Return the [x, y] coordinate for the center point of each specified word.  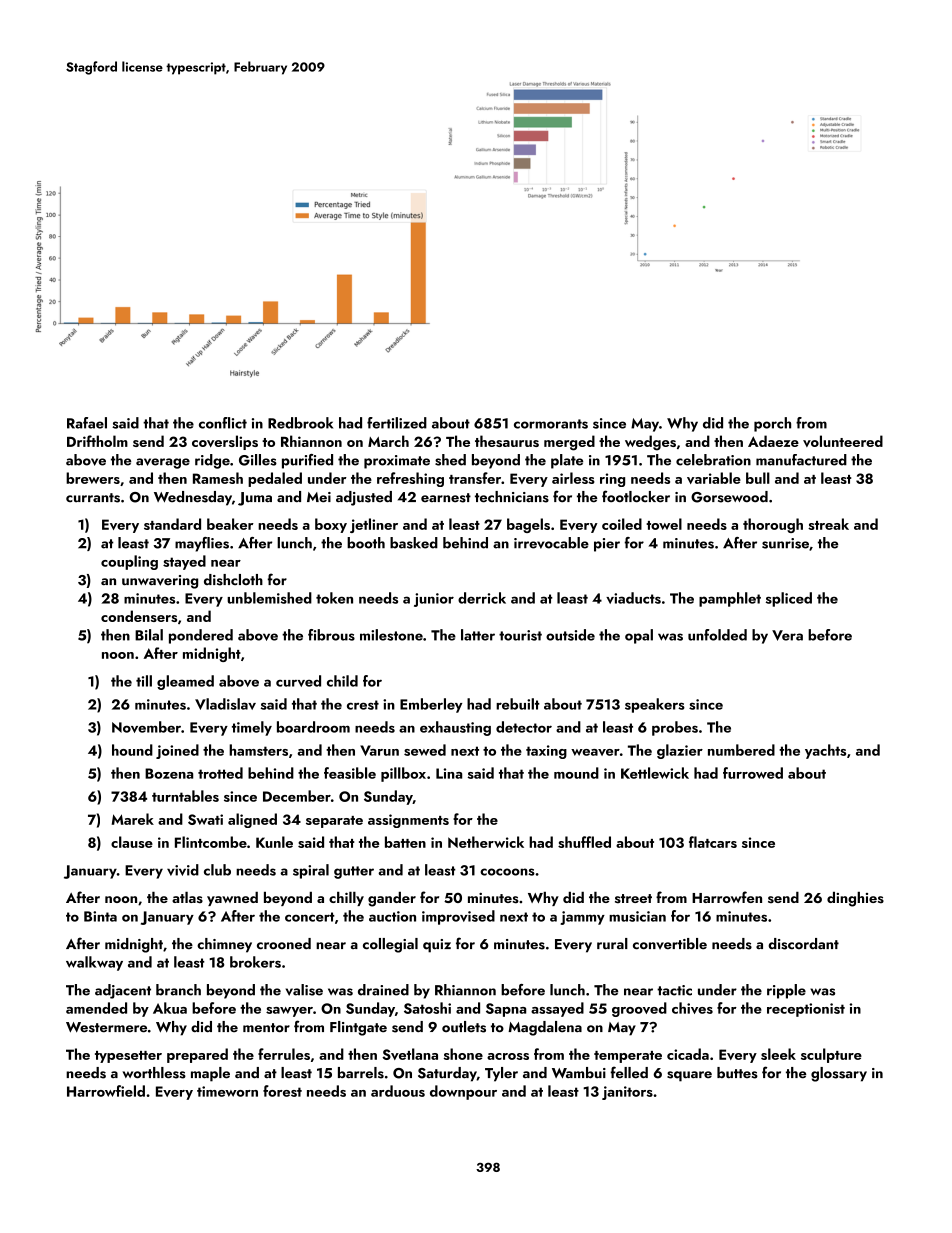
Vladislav [225, 704]
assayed [557, 1009]
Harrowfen [727, 897]
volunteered [843, 441]
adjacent [123, 991]
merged [569, 443]
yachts [825, 751]
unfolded [717, 635]
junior [434, 600]
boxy [331, 525]
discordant [803, 944]
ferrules [284, 1054]
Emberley [431, 705]
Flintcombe [211, 842]
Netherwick [486, 842]
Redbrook [300, 423]
